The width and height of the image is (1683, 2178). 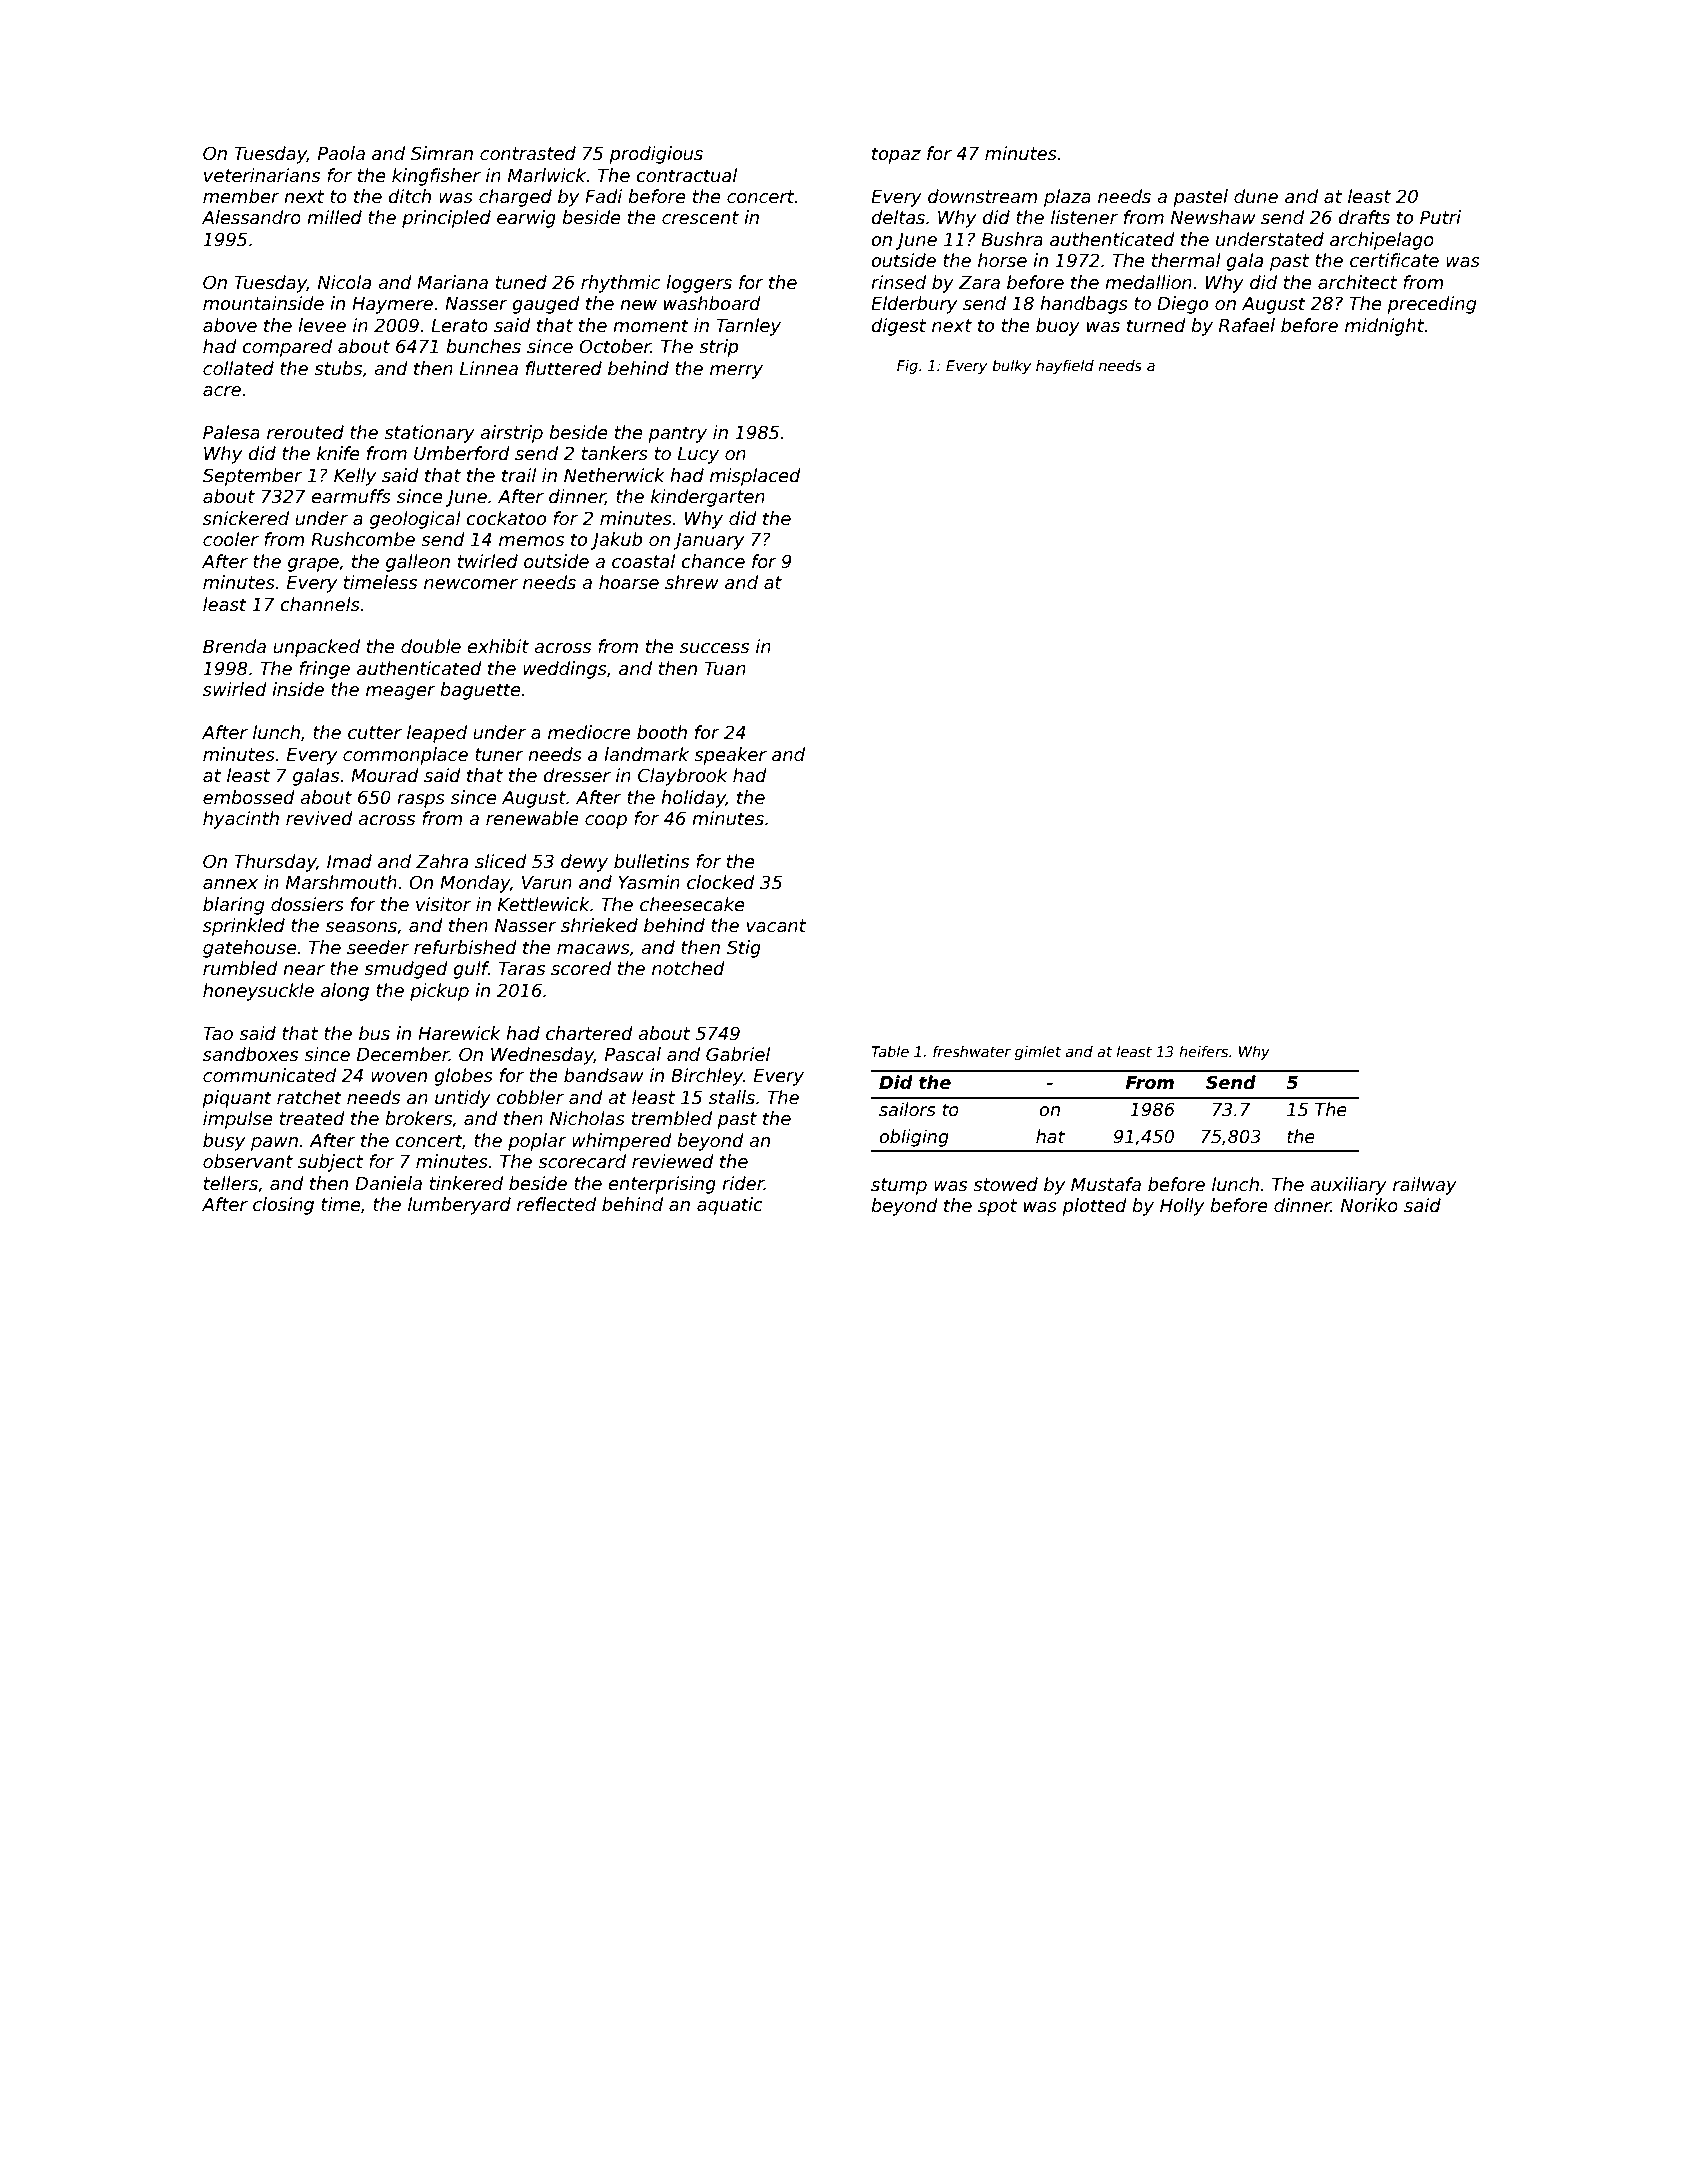 I want to click on deltas, so click(x=898, y=217).
